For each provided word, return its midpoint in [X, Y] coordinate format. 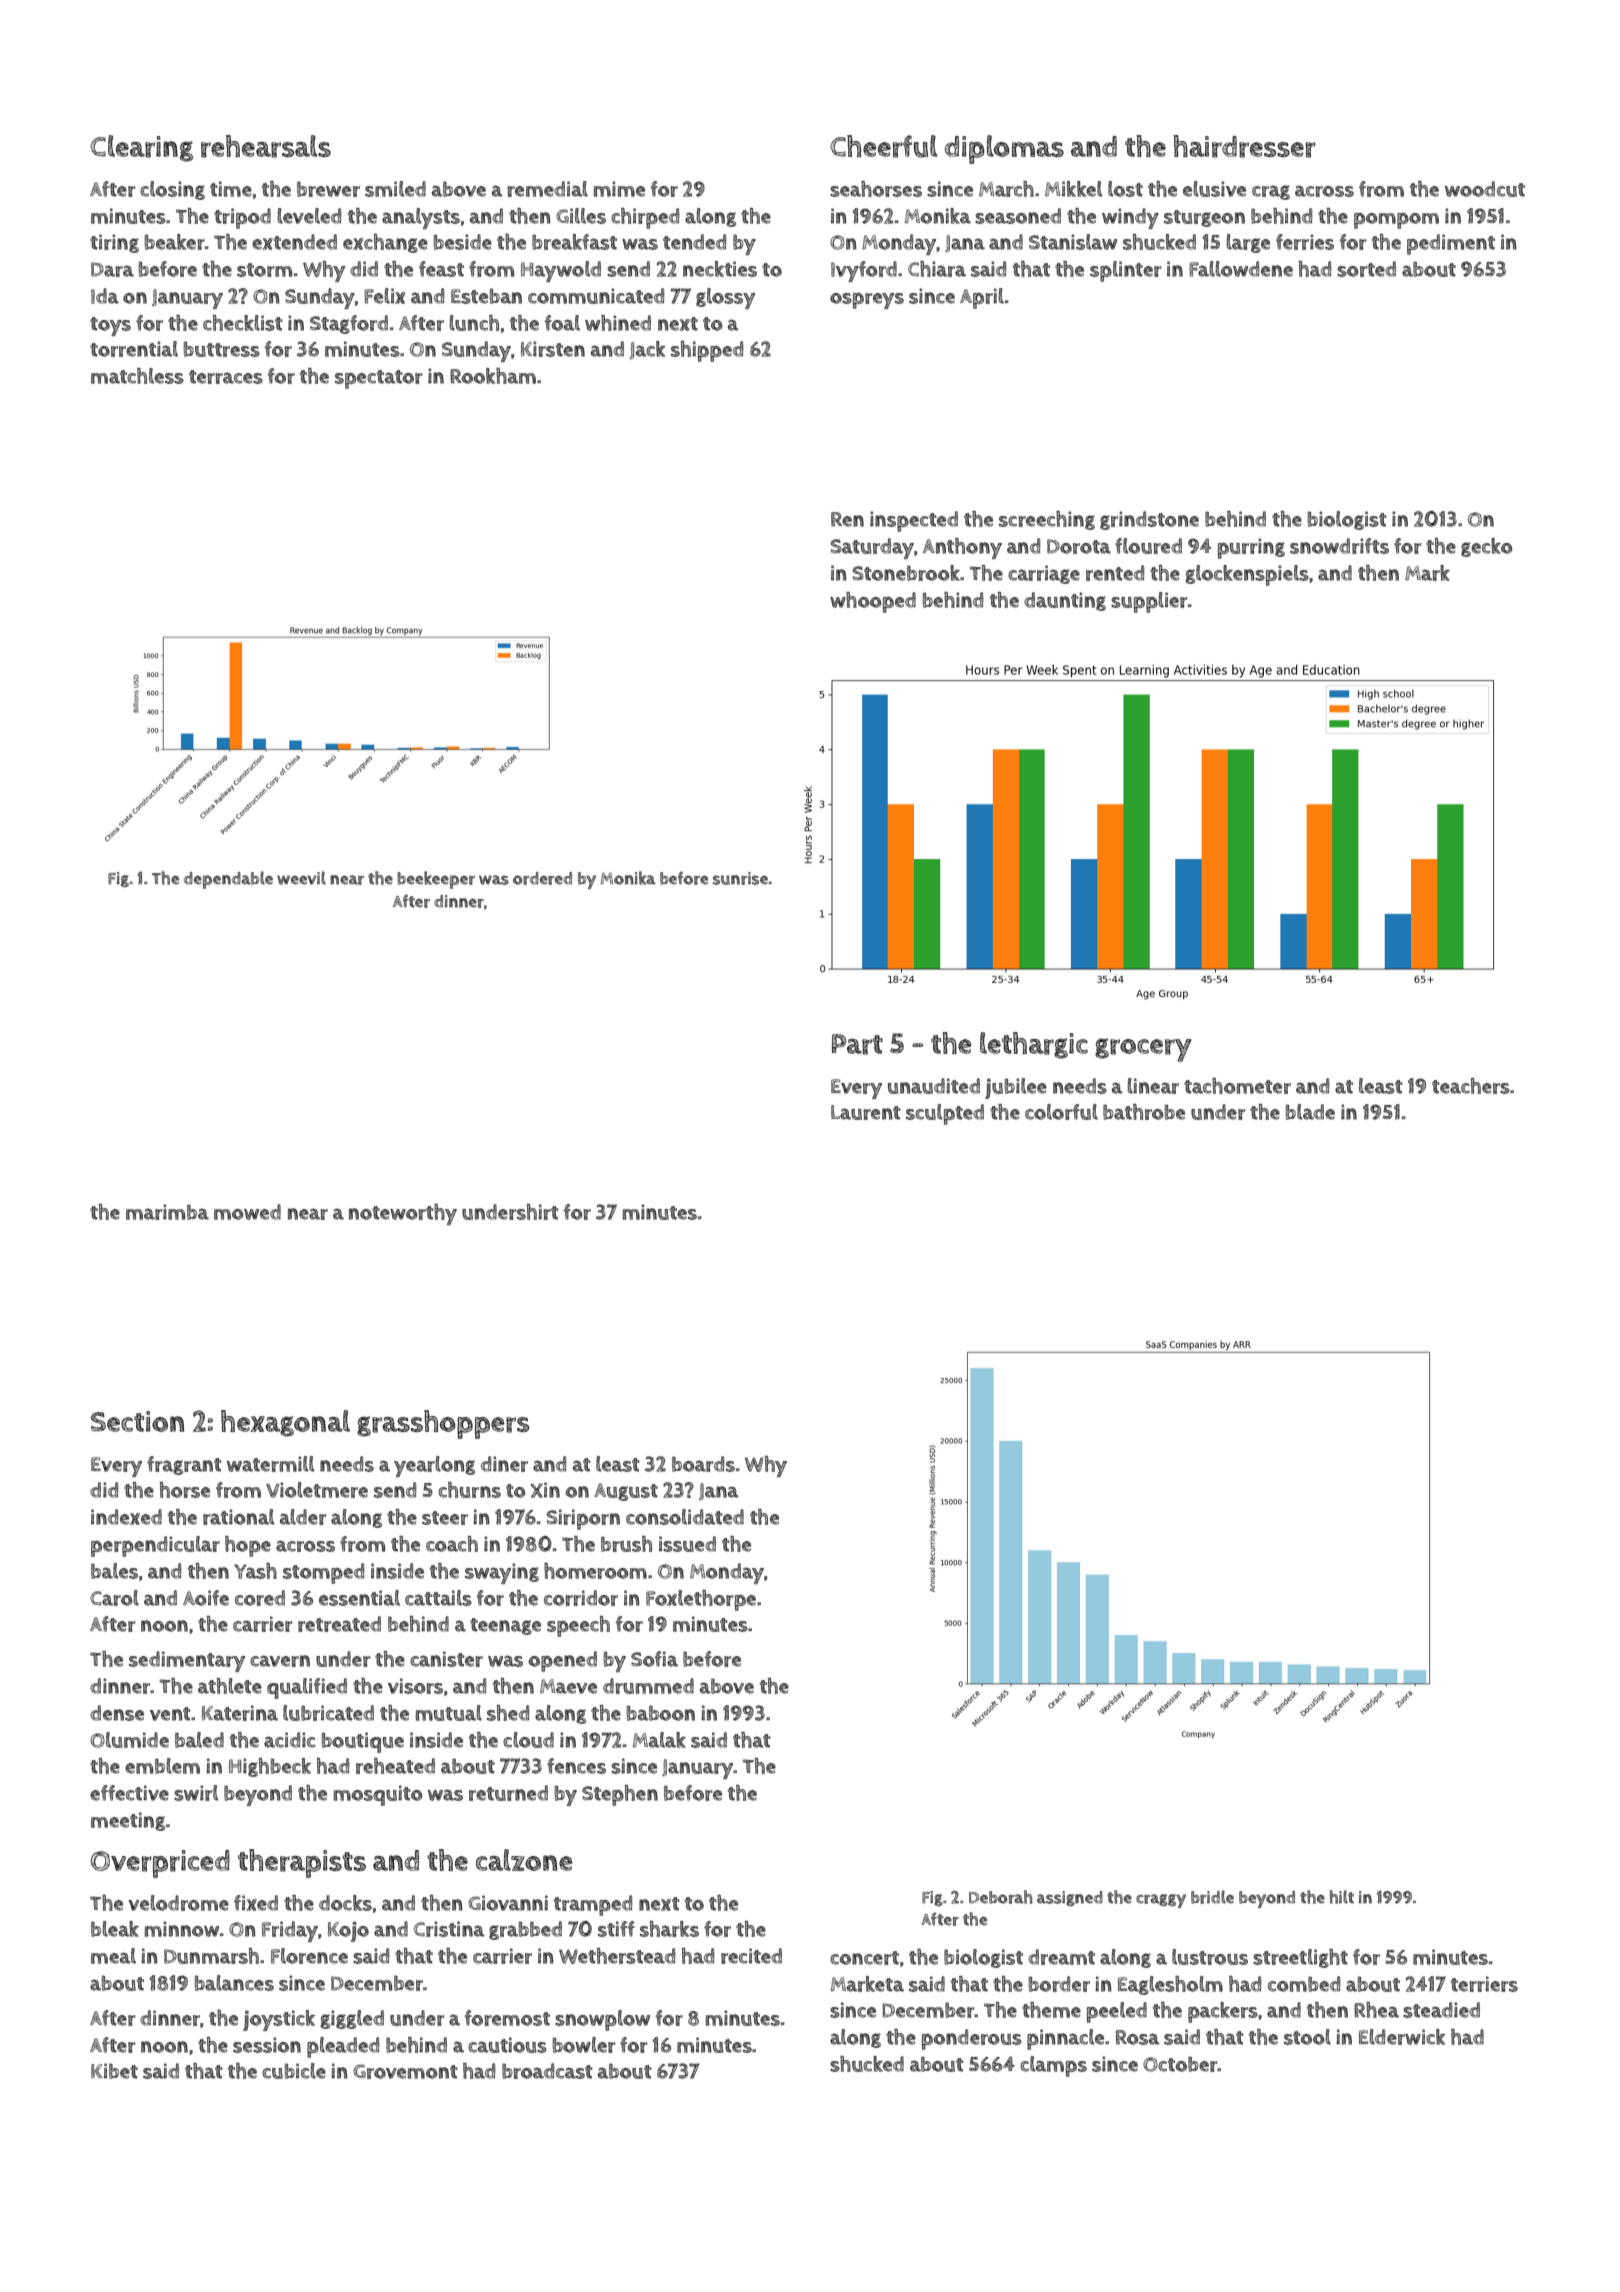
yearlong [434, 1466]
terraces [226, 377]
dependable [228, 880]
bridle [1212, 1897]
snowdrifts [1339, 546]
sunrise [740, 878]
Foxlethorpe [701, 1600]
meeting [128, 1821]
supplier [1149, 602]
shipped [707, 351]
